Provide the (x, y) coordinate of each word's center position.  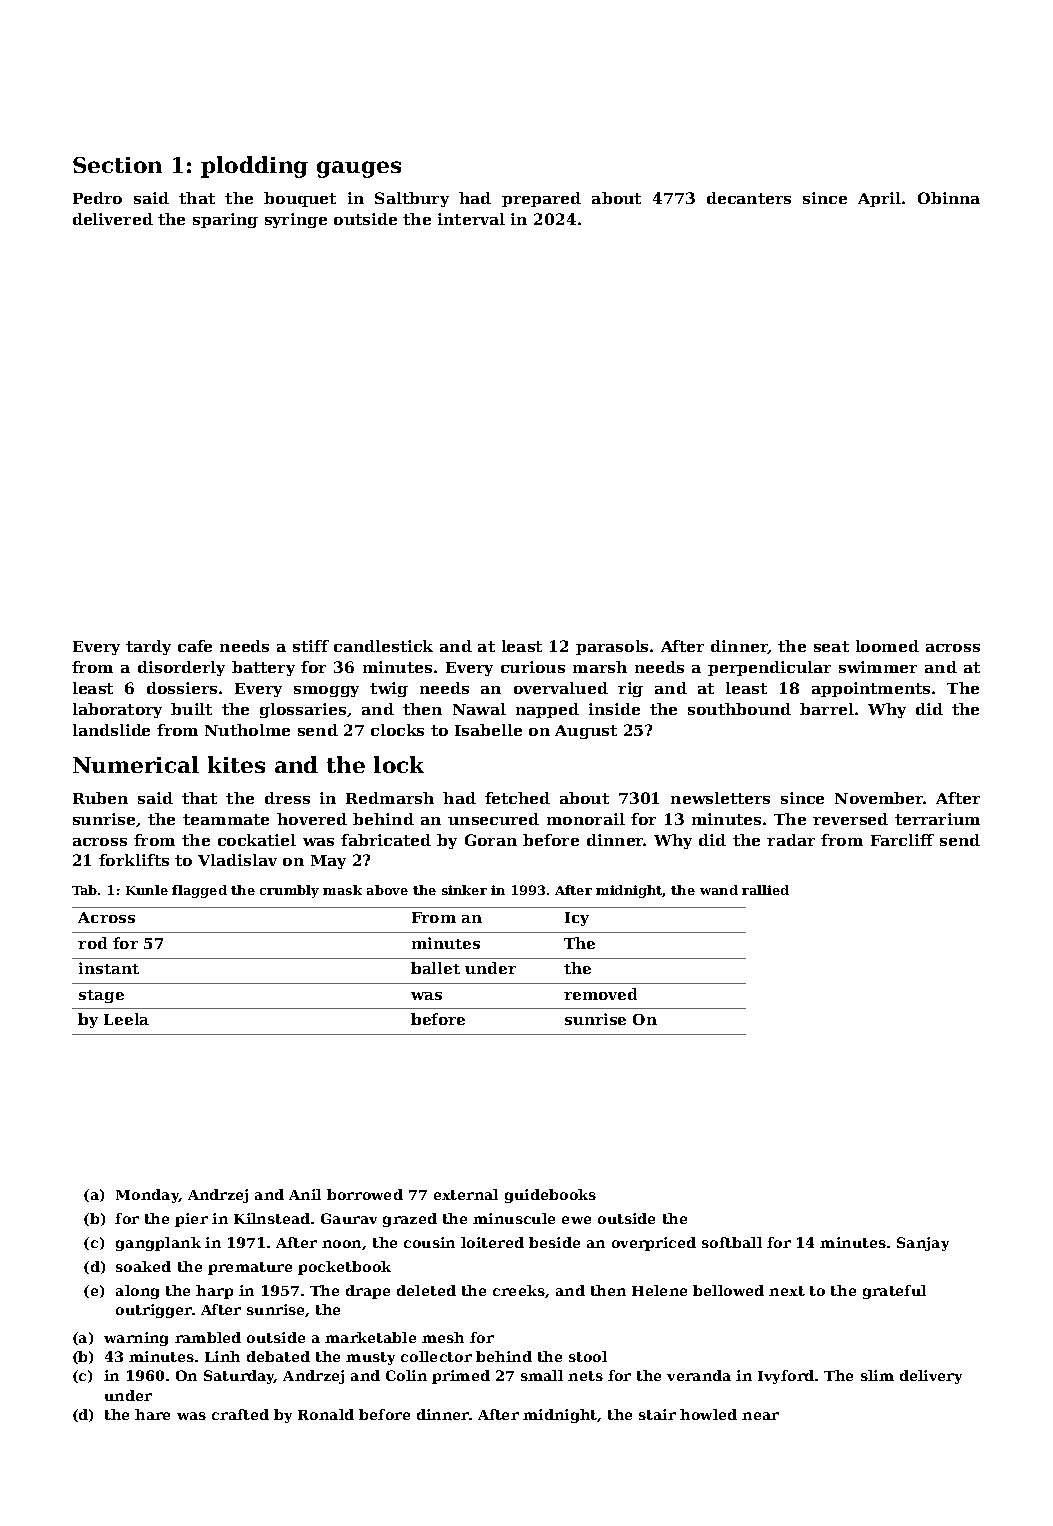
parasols (612, 647)
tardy (148, 647)
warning (136, 1339)
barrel (827, 709)
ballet (435, 968)
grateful (894, 1292)
